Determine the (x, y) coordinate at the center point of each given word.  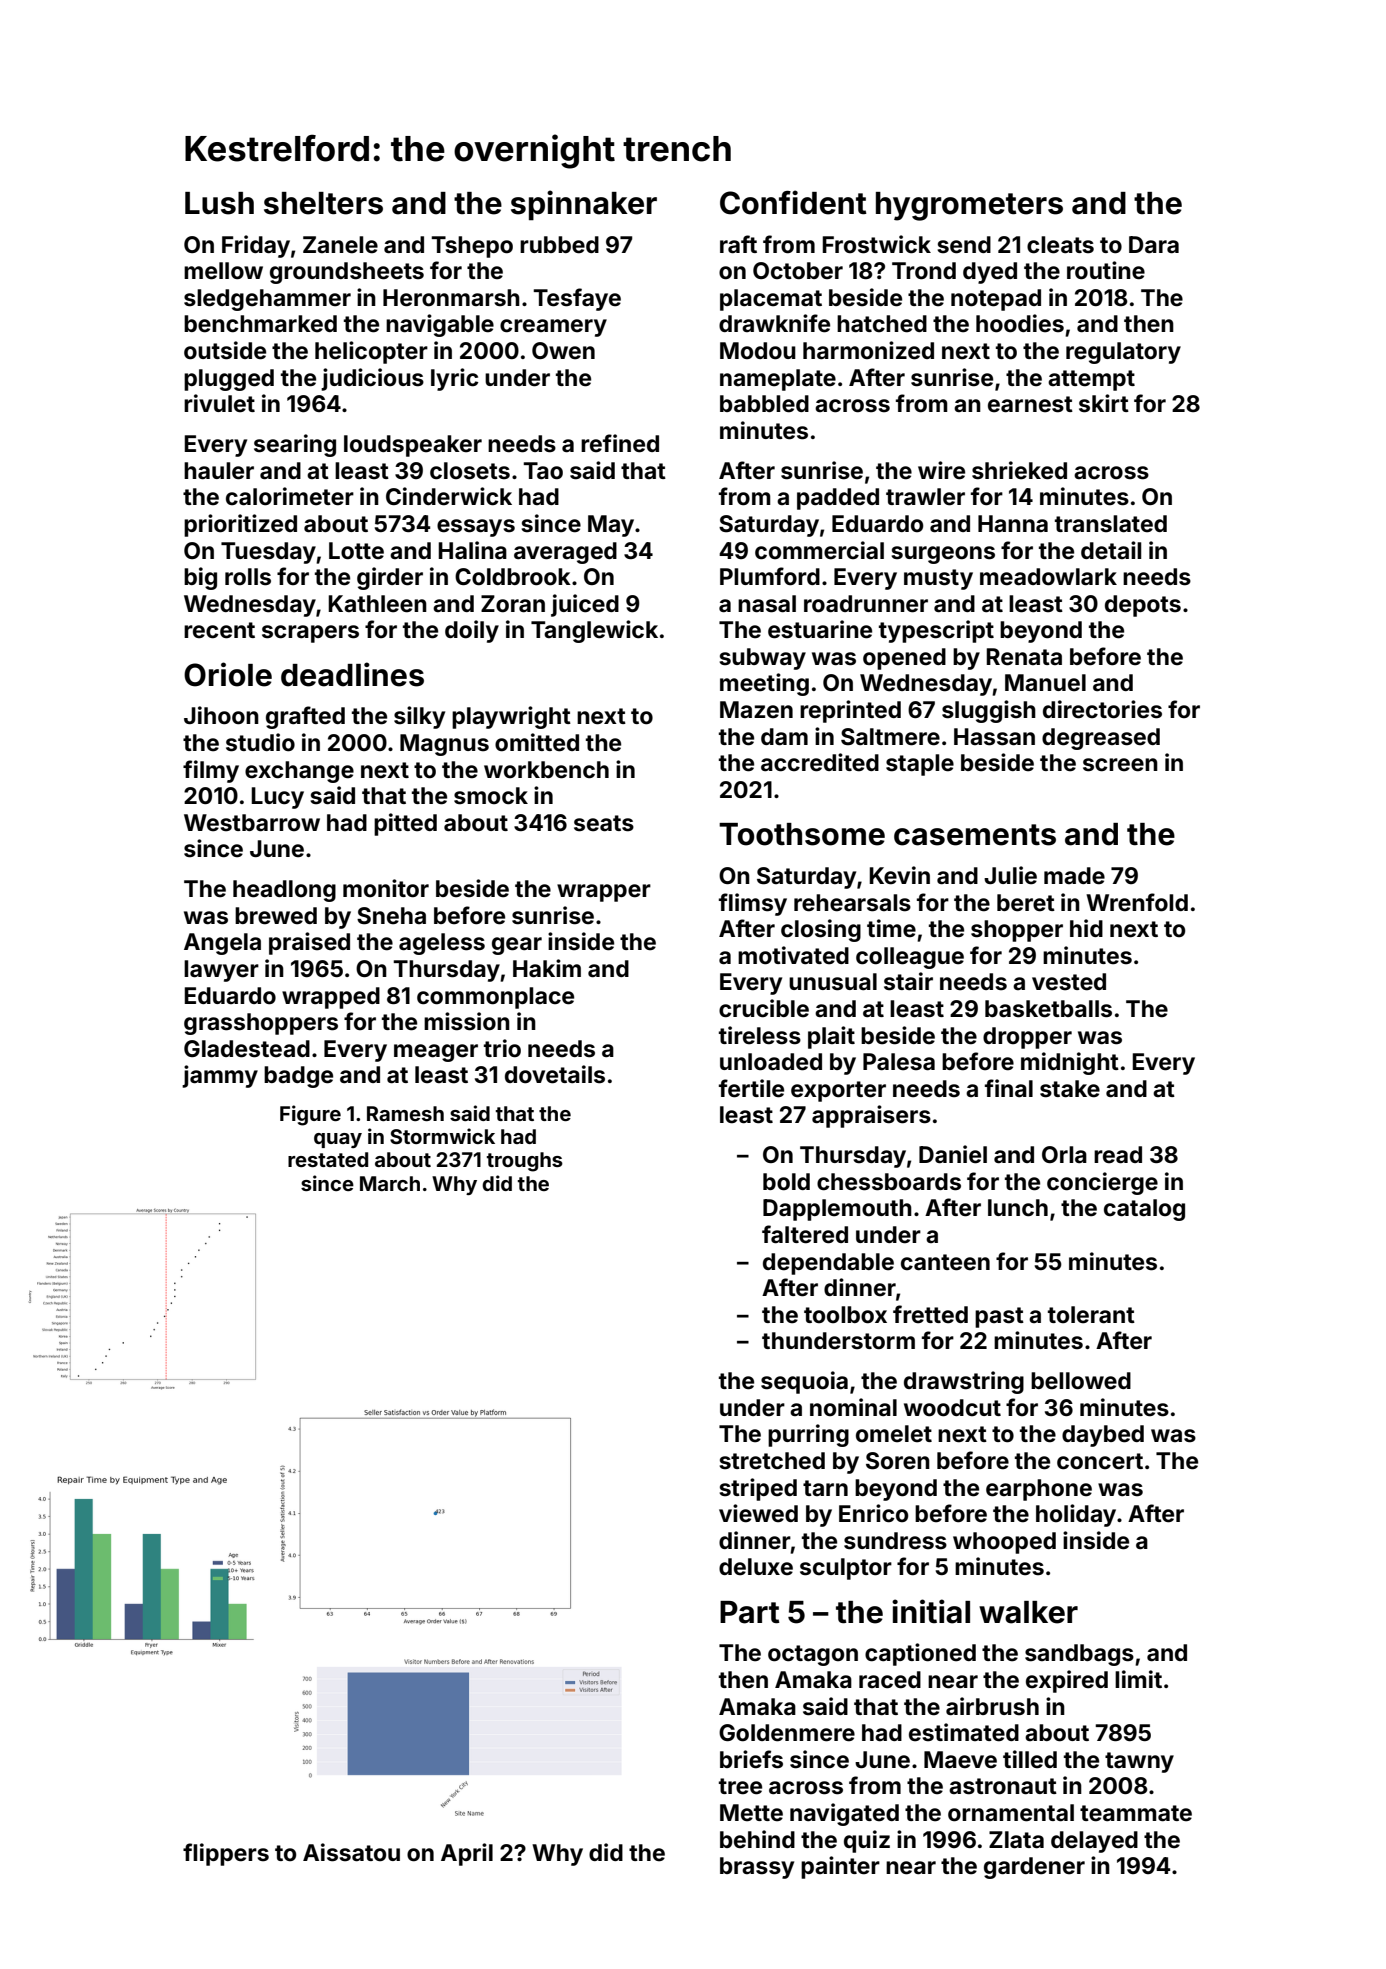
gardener (1034, 1868)
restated (328, 1159)
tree (740, 1786)
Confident (793, 202)
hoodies (1020, 323)
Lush (219, 203)
